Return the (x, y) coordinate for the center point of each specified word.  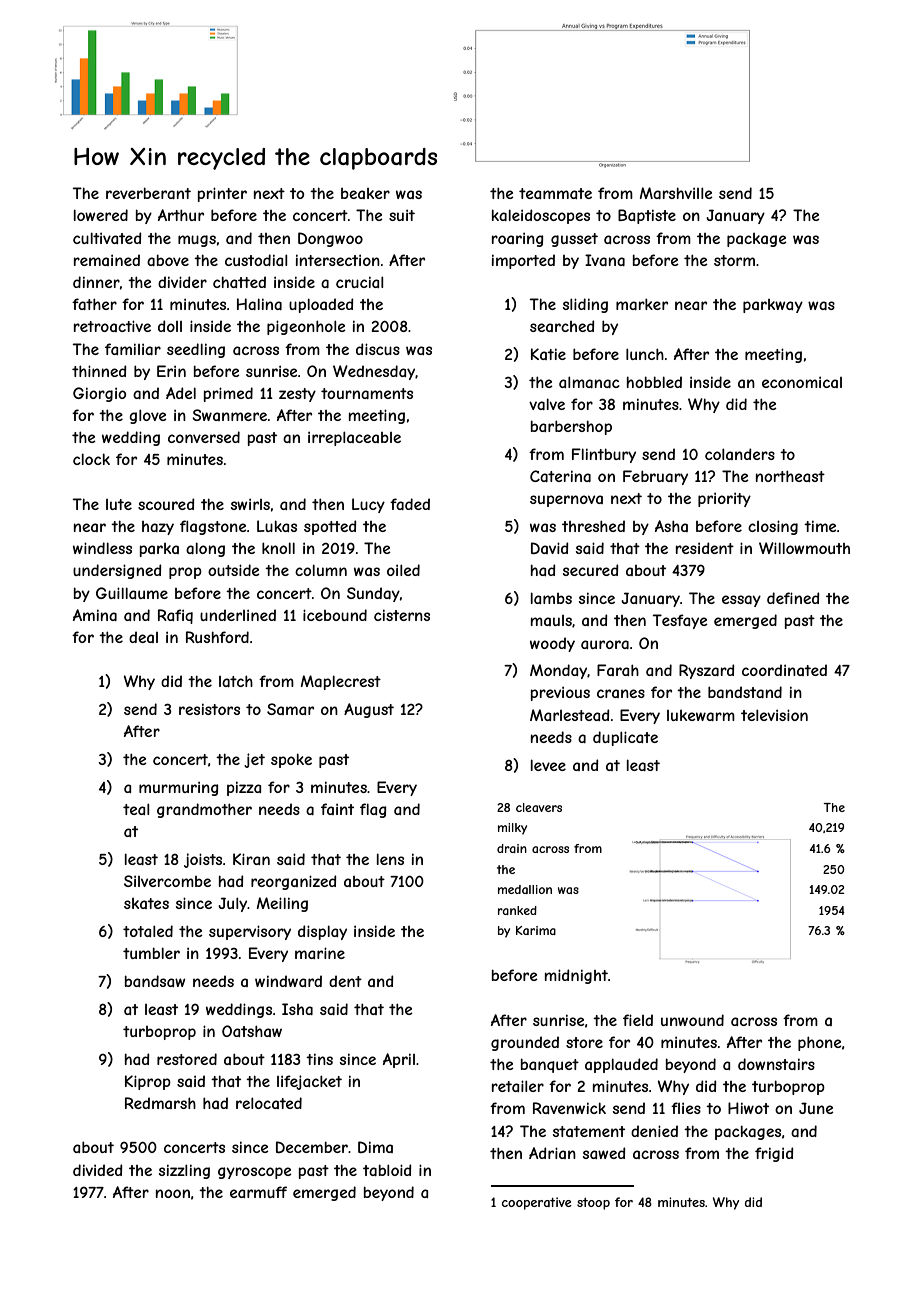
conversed (204, 437)
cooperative (537, 1203)
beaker (365, 193)
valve (547, 404)
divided (98, 1170)
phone (820, 1043)
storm (734, 260)
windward (288, 981)
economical (802, 382)
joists (203, 860)
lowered (101, 215)
